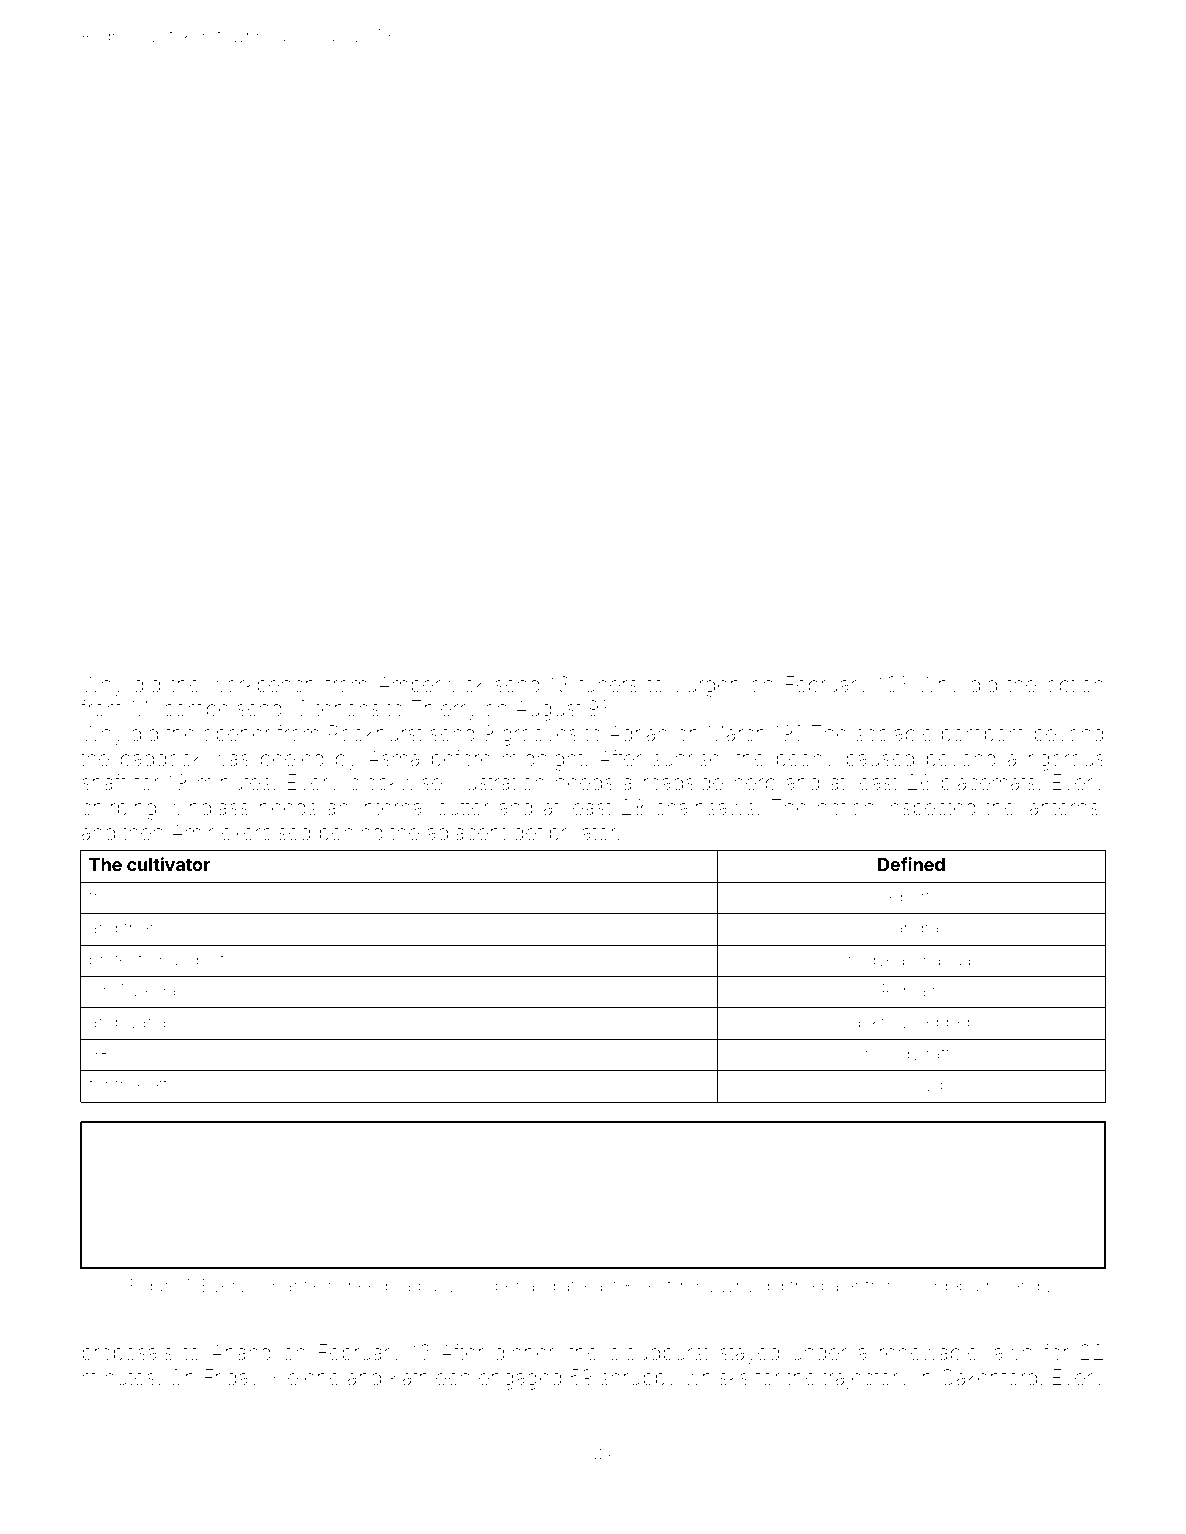 Image resolution: width=1186 pixels, height=1534 pixels. I want to click on manual, so click(946, 959).
